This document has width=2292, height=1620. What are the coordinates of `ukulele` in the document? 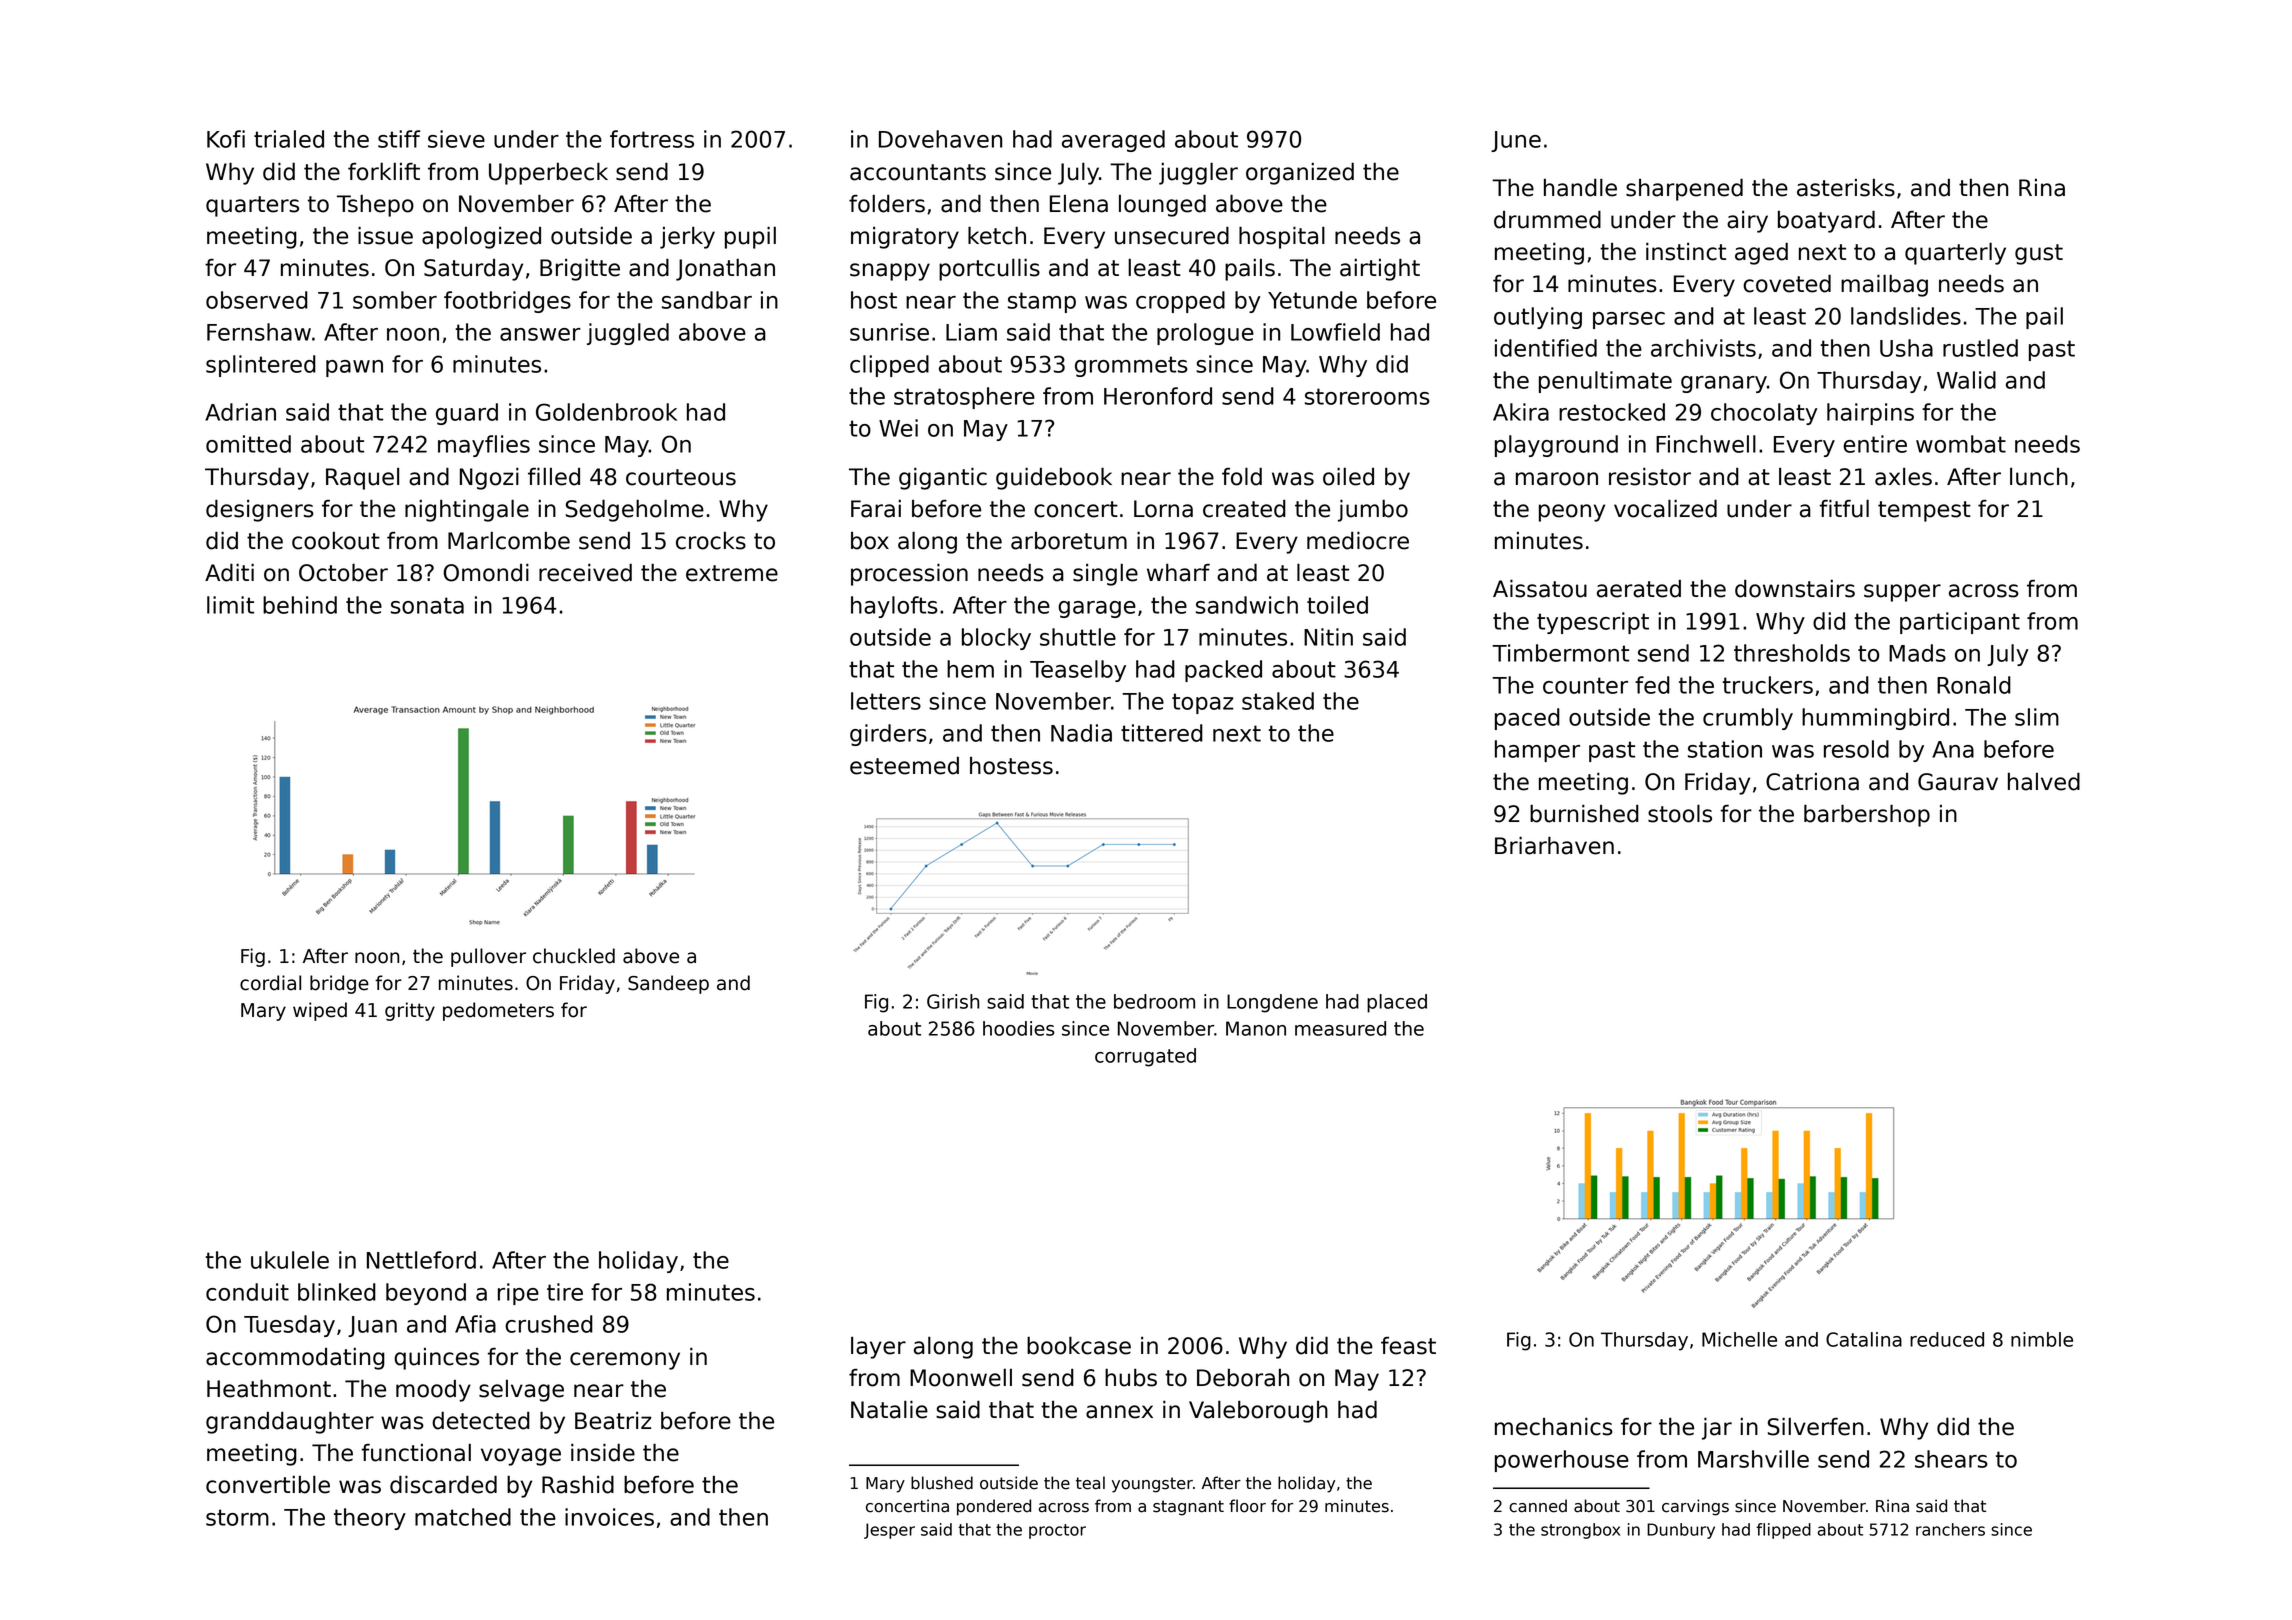 It's located at (290, 1260).
